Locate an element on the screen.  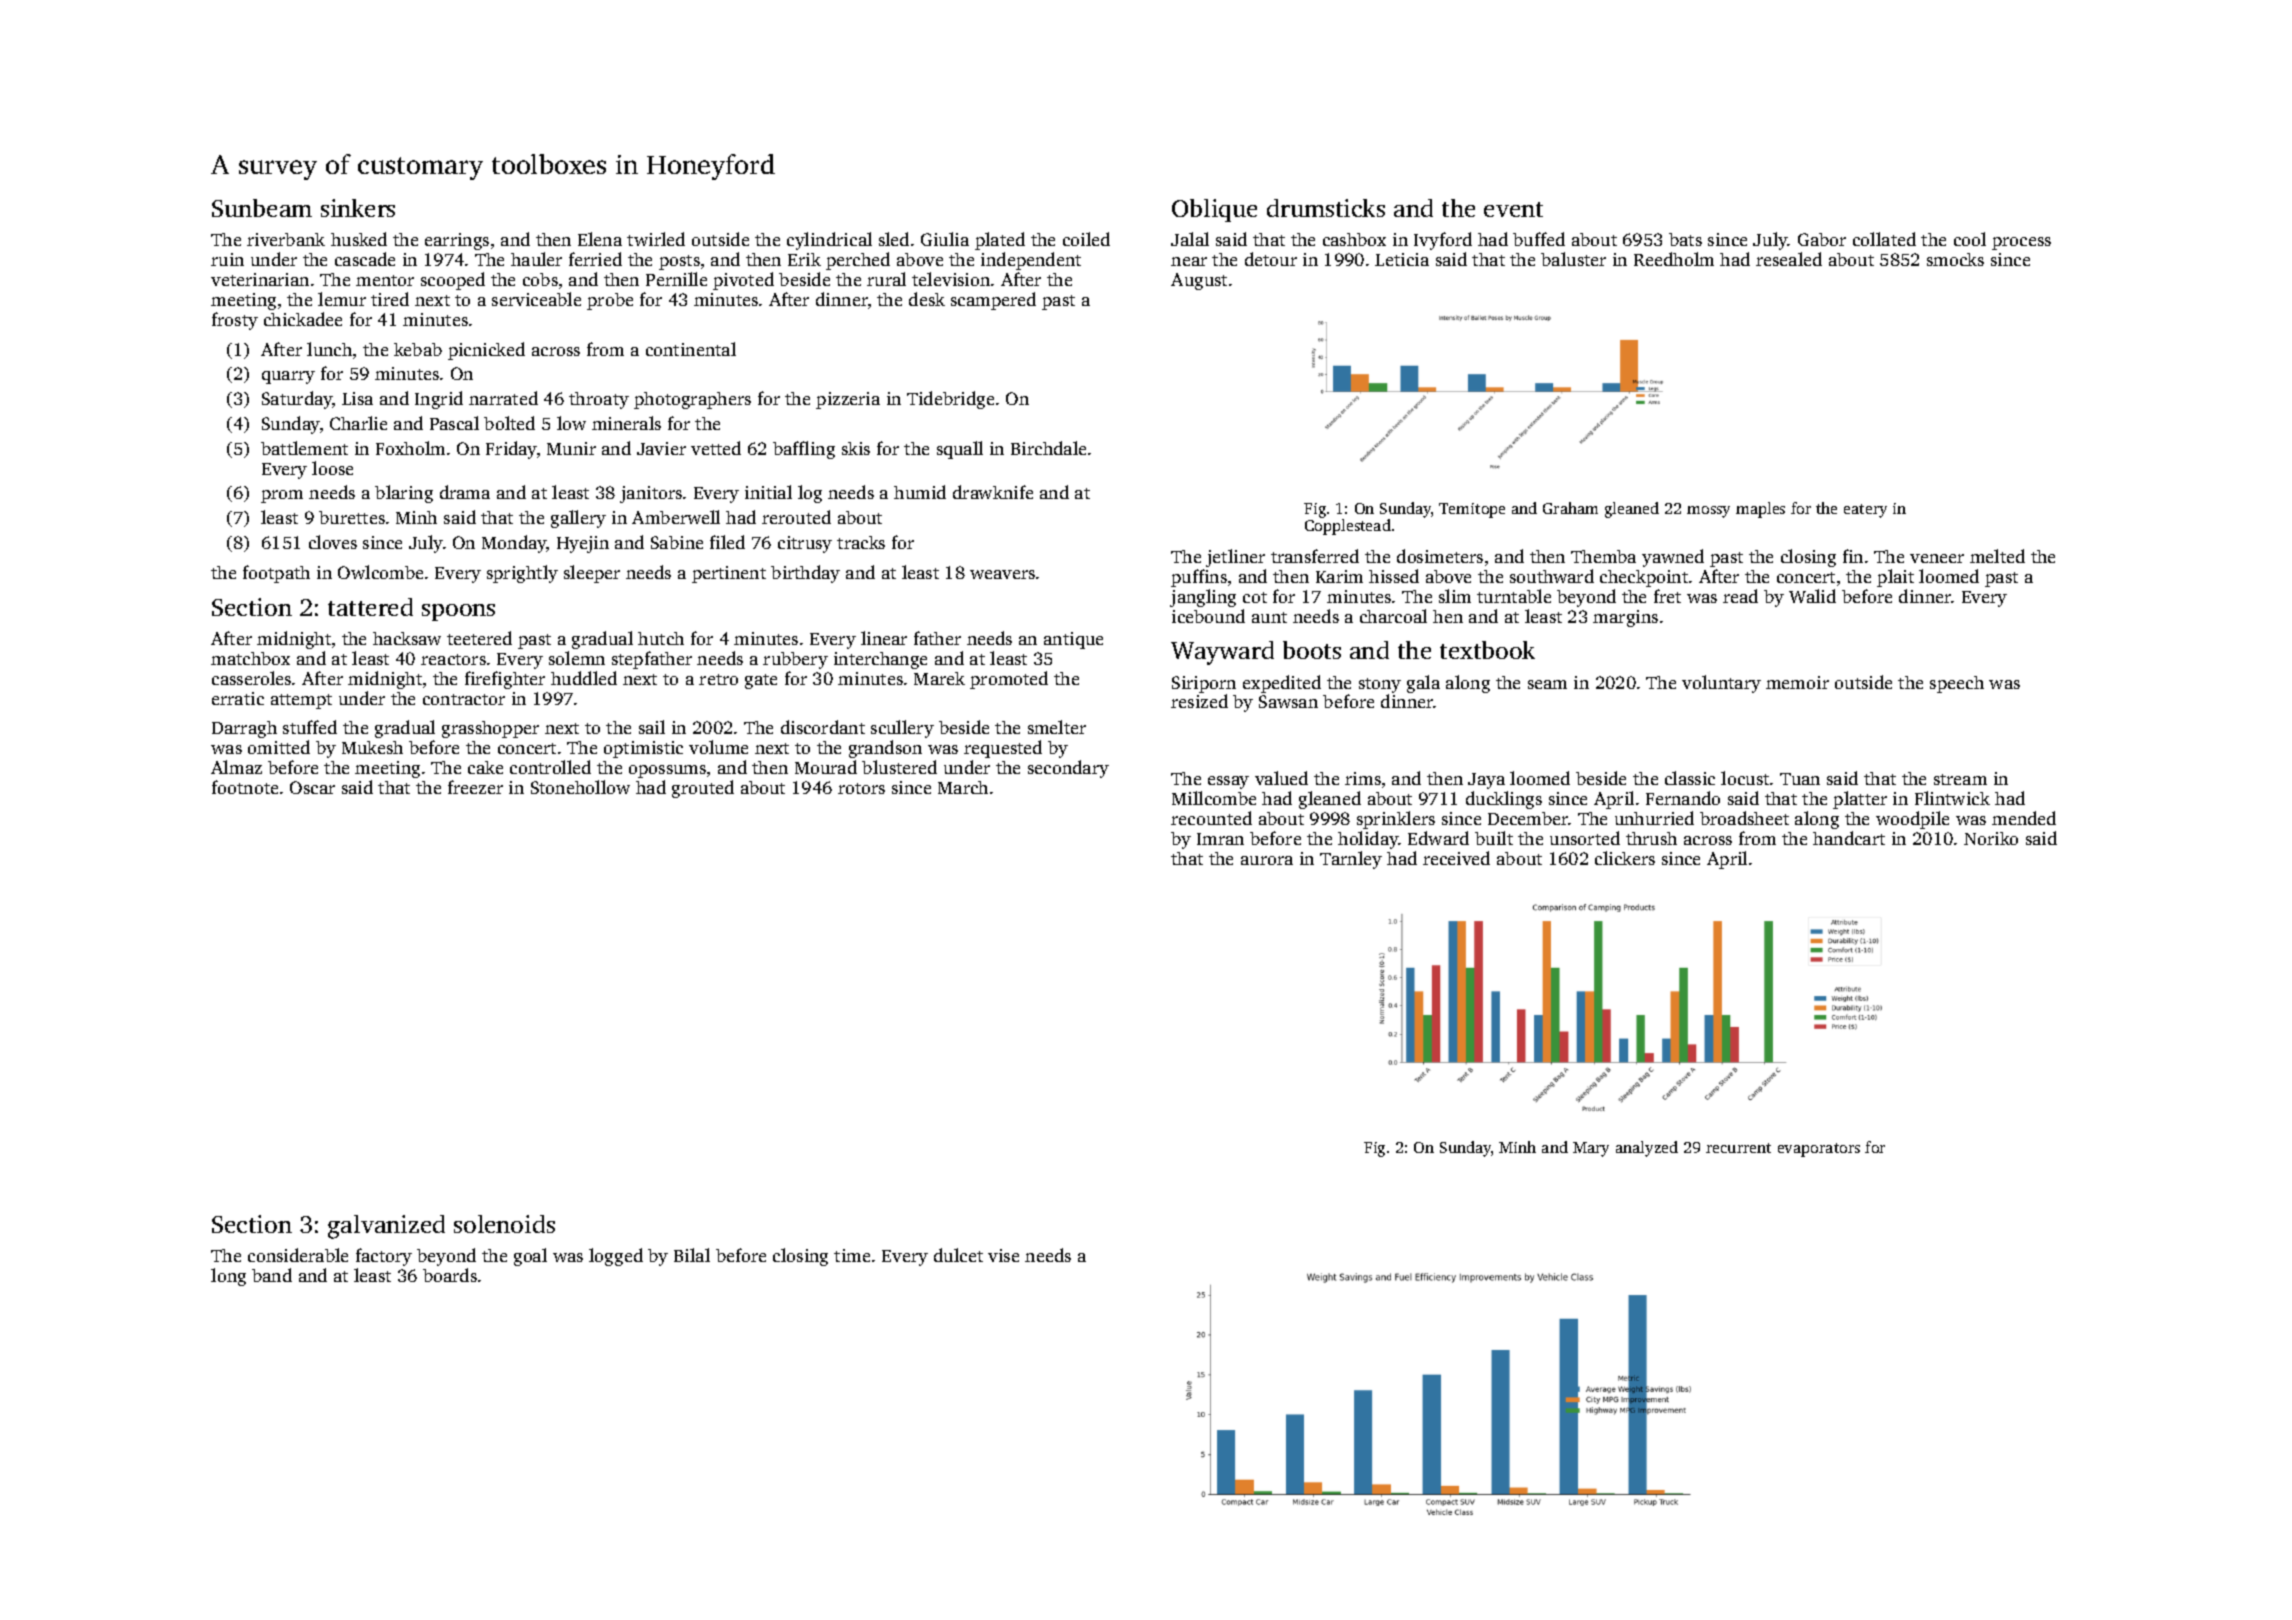
Munir is located at coordinates (571, 448).
